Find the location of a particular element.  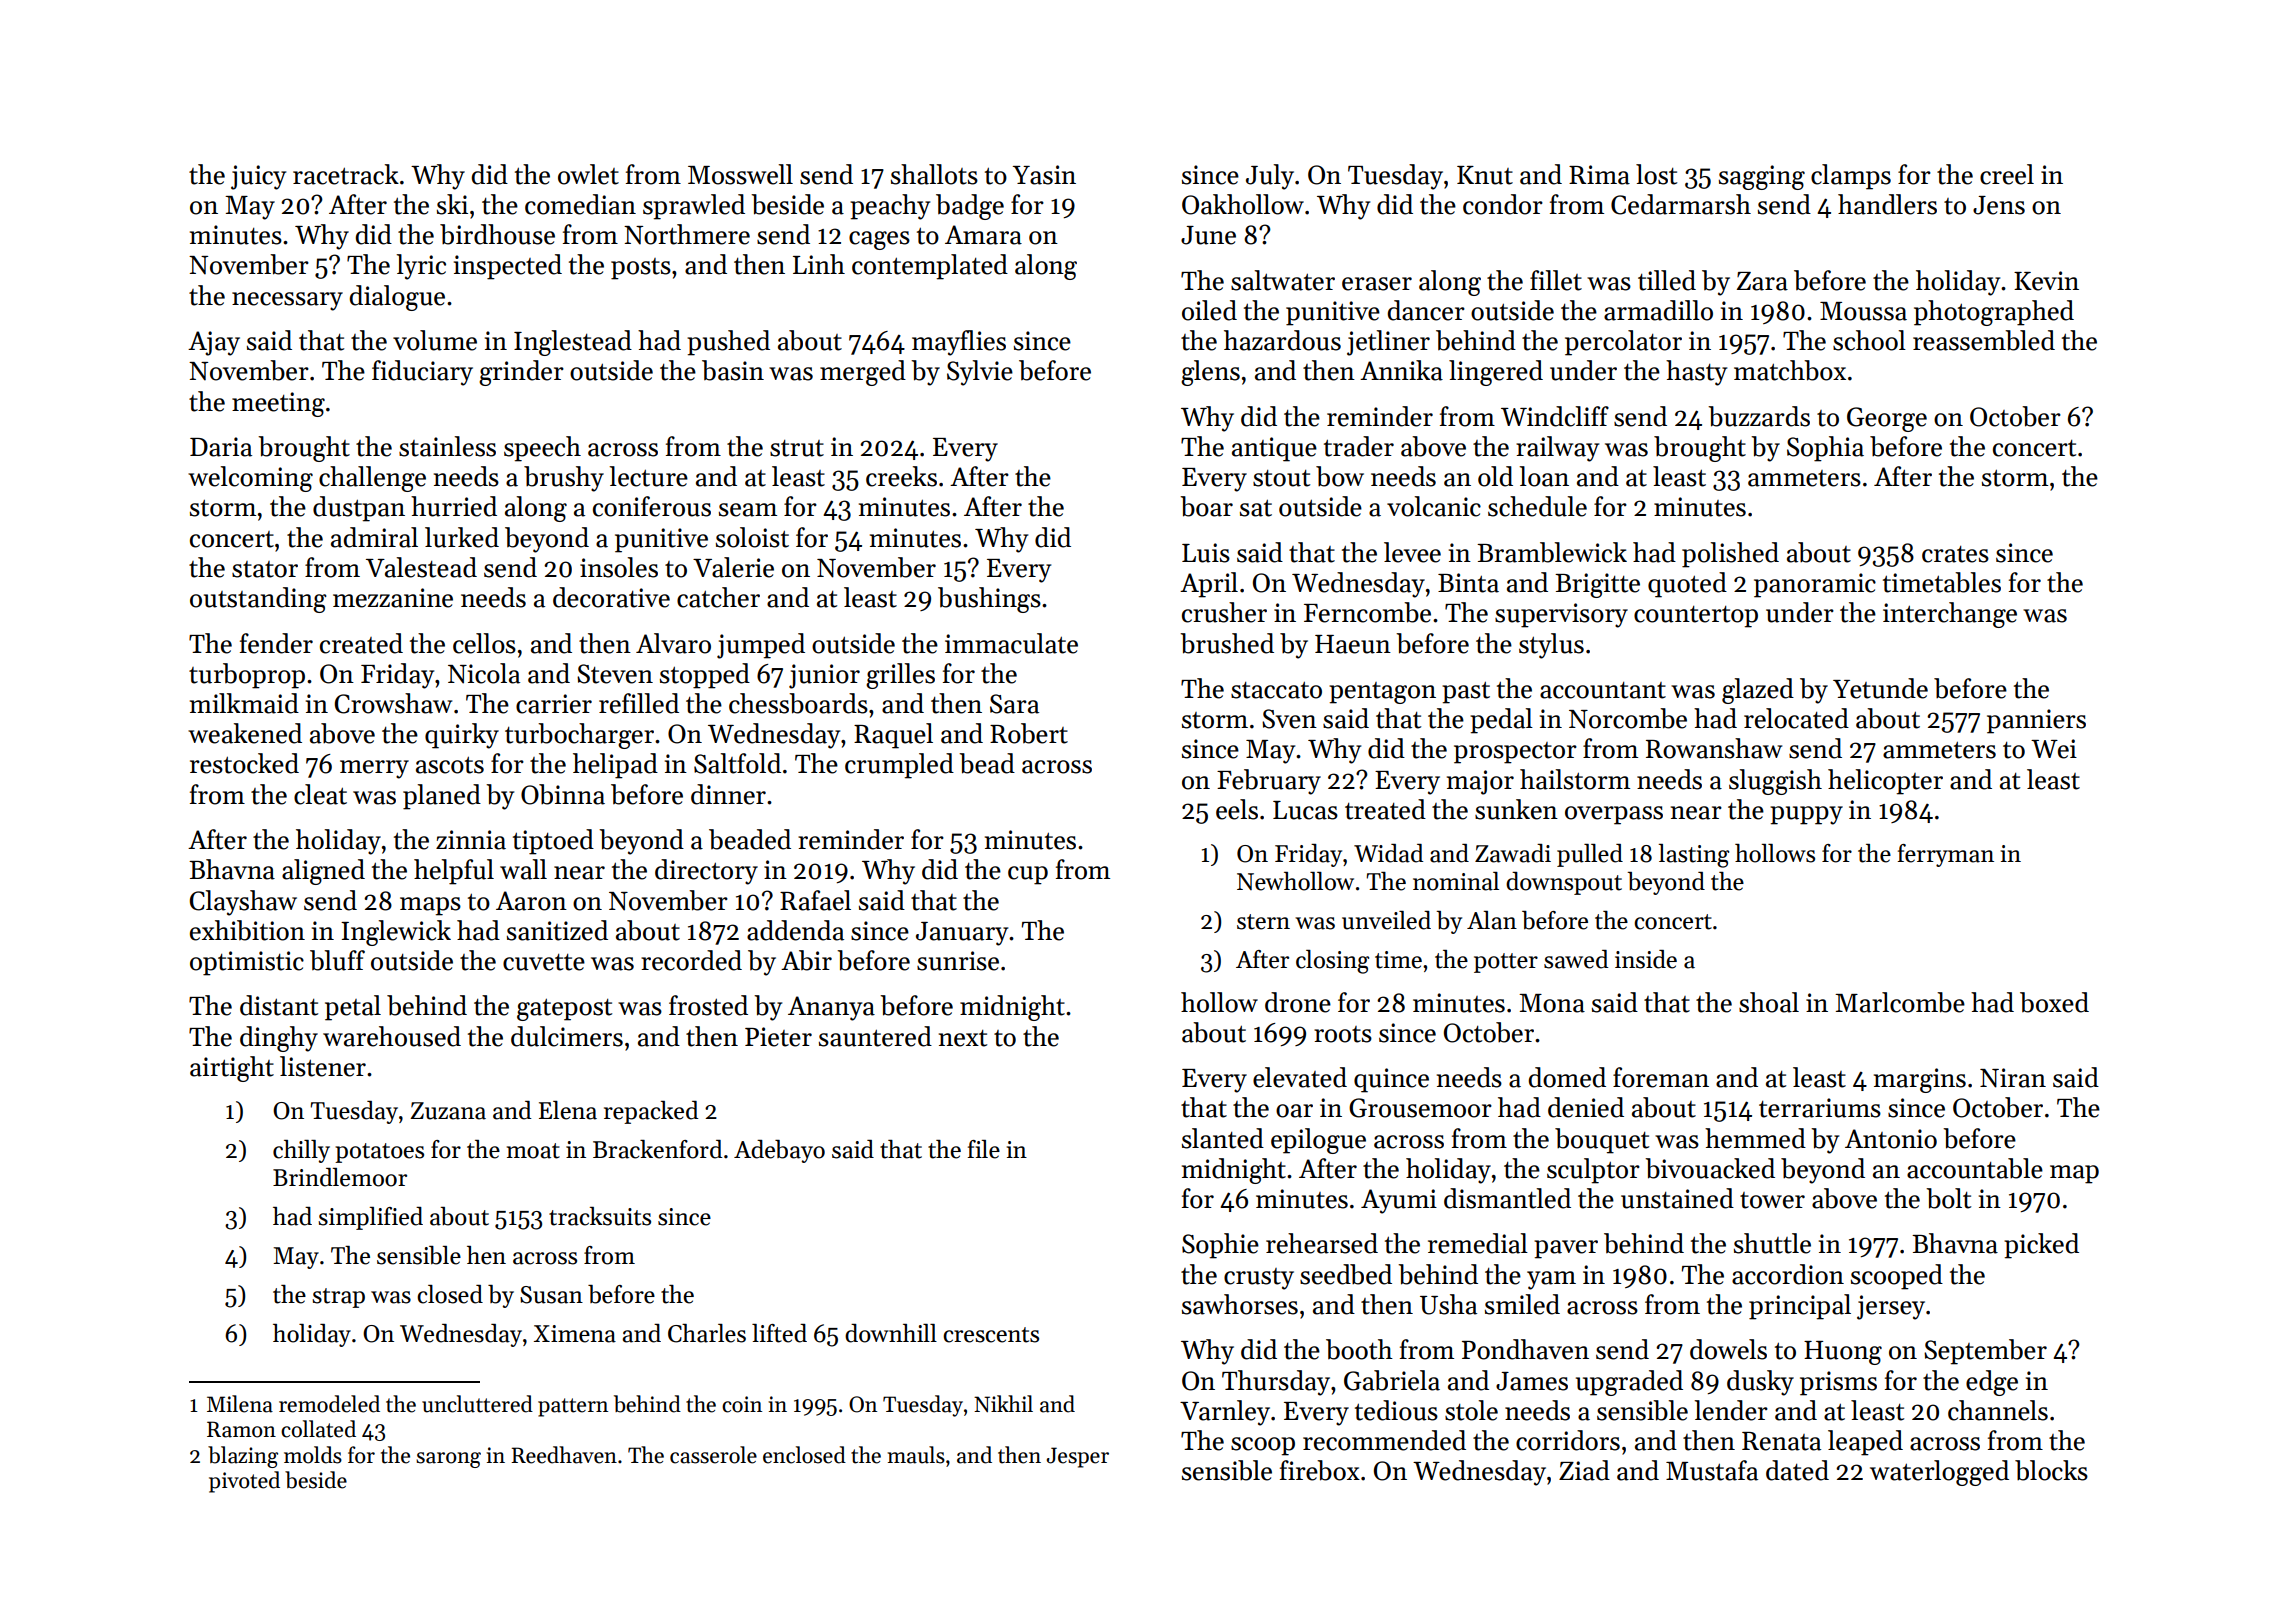

Aaron is located at coordinates (531, 901).
